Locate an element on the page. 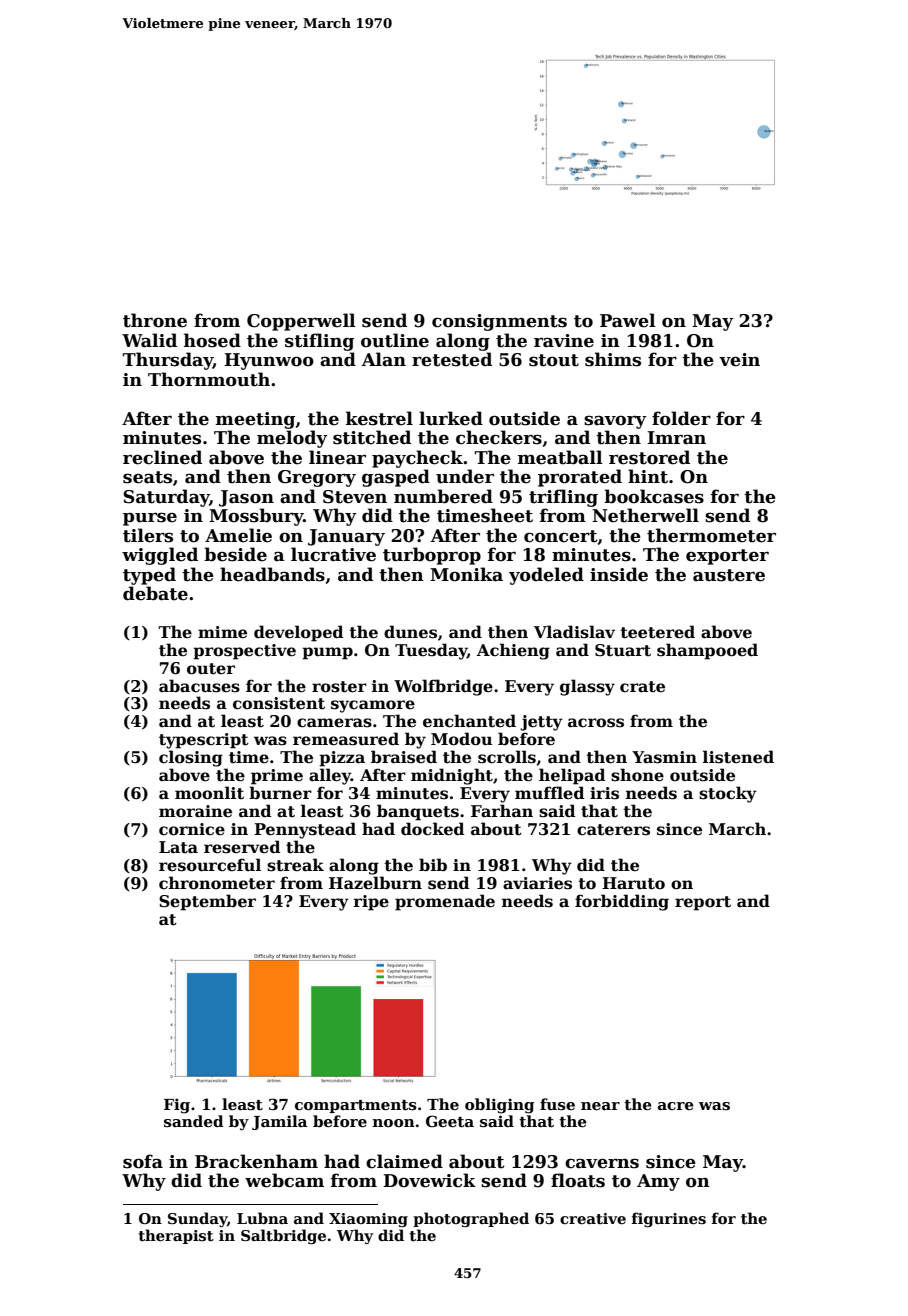 This page has width=908, height=1316. banquets is located at coordinates (418, 812).
